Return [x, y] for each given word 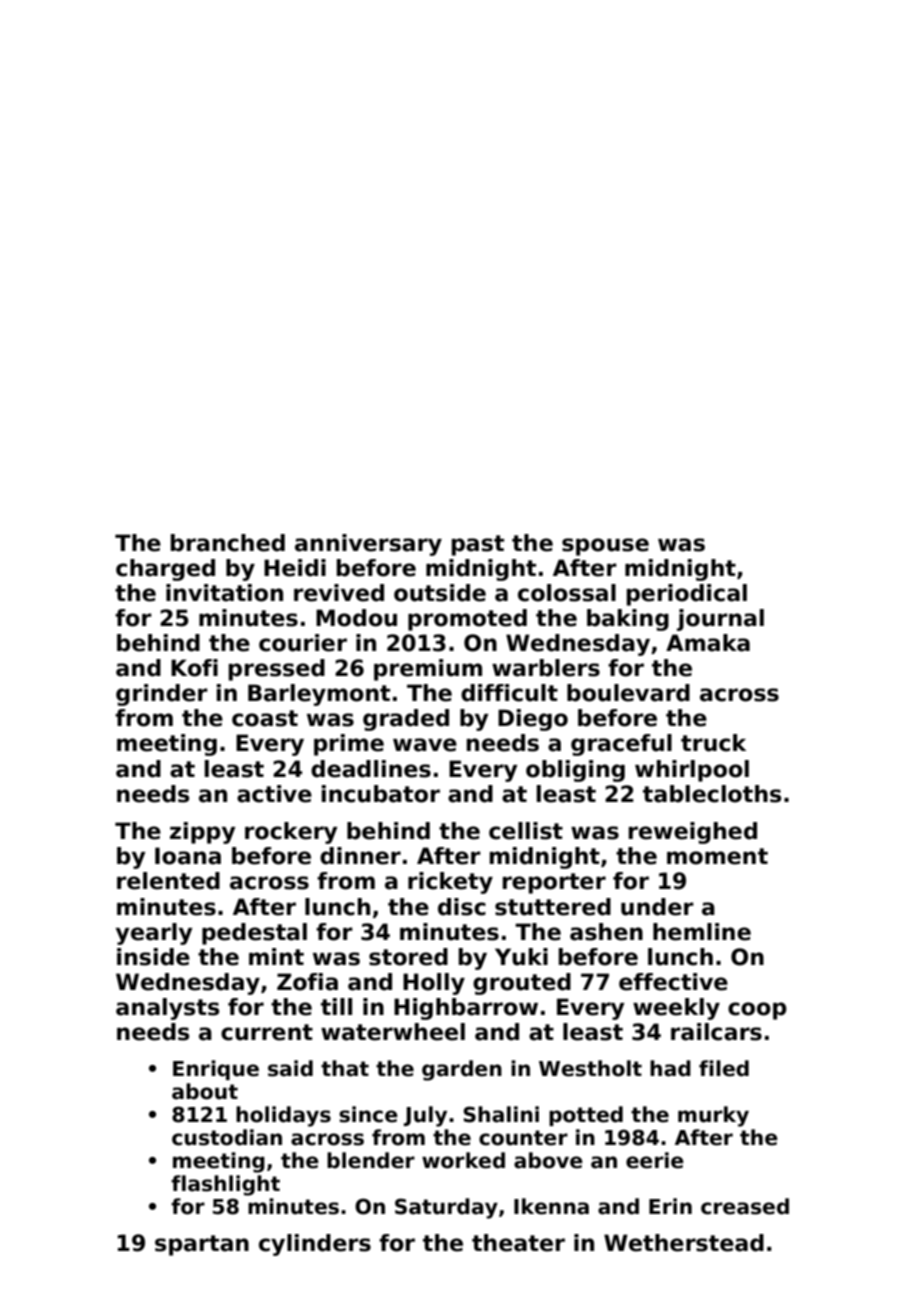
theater [518, 1243]
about [205, 1091]
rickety [450, 883]
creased [745, 1206]
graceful [621, 745]
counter [523, 1138]
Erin [670, 1206]
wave [425, 745]
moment [717, 856]
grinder [162, 695]
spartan [202, 1245]
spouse [605, 547]
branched [228, 543]
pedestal [254, 934]
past [478, 545]
